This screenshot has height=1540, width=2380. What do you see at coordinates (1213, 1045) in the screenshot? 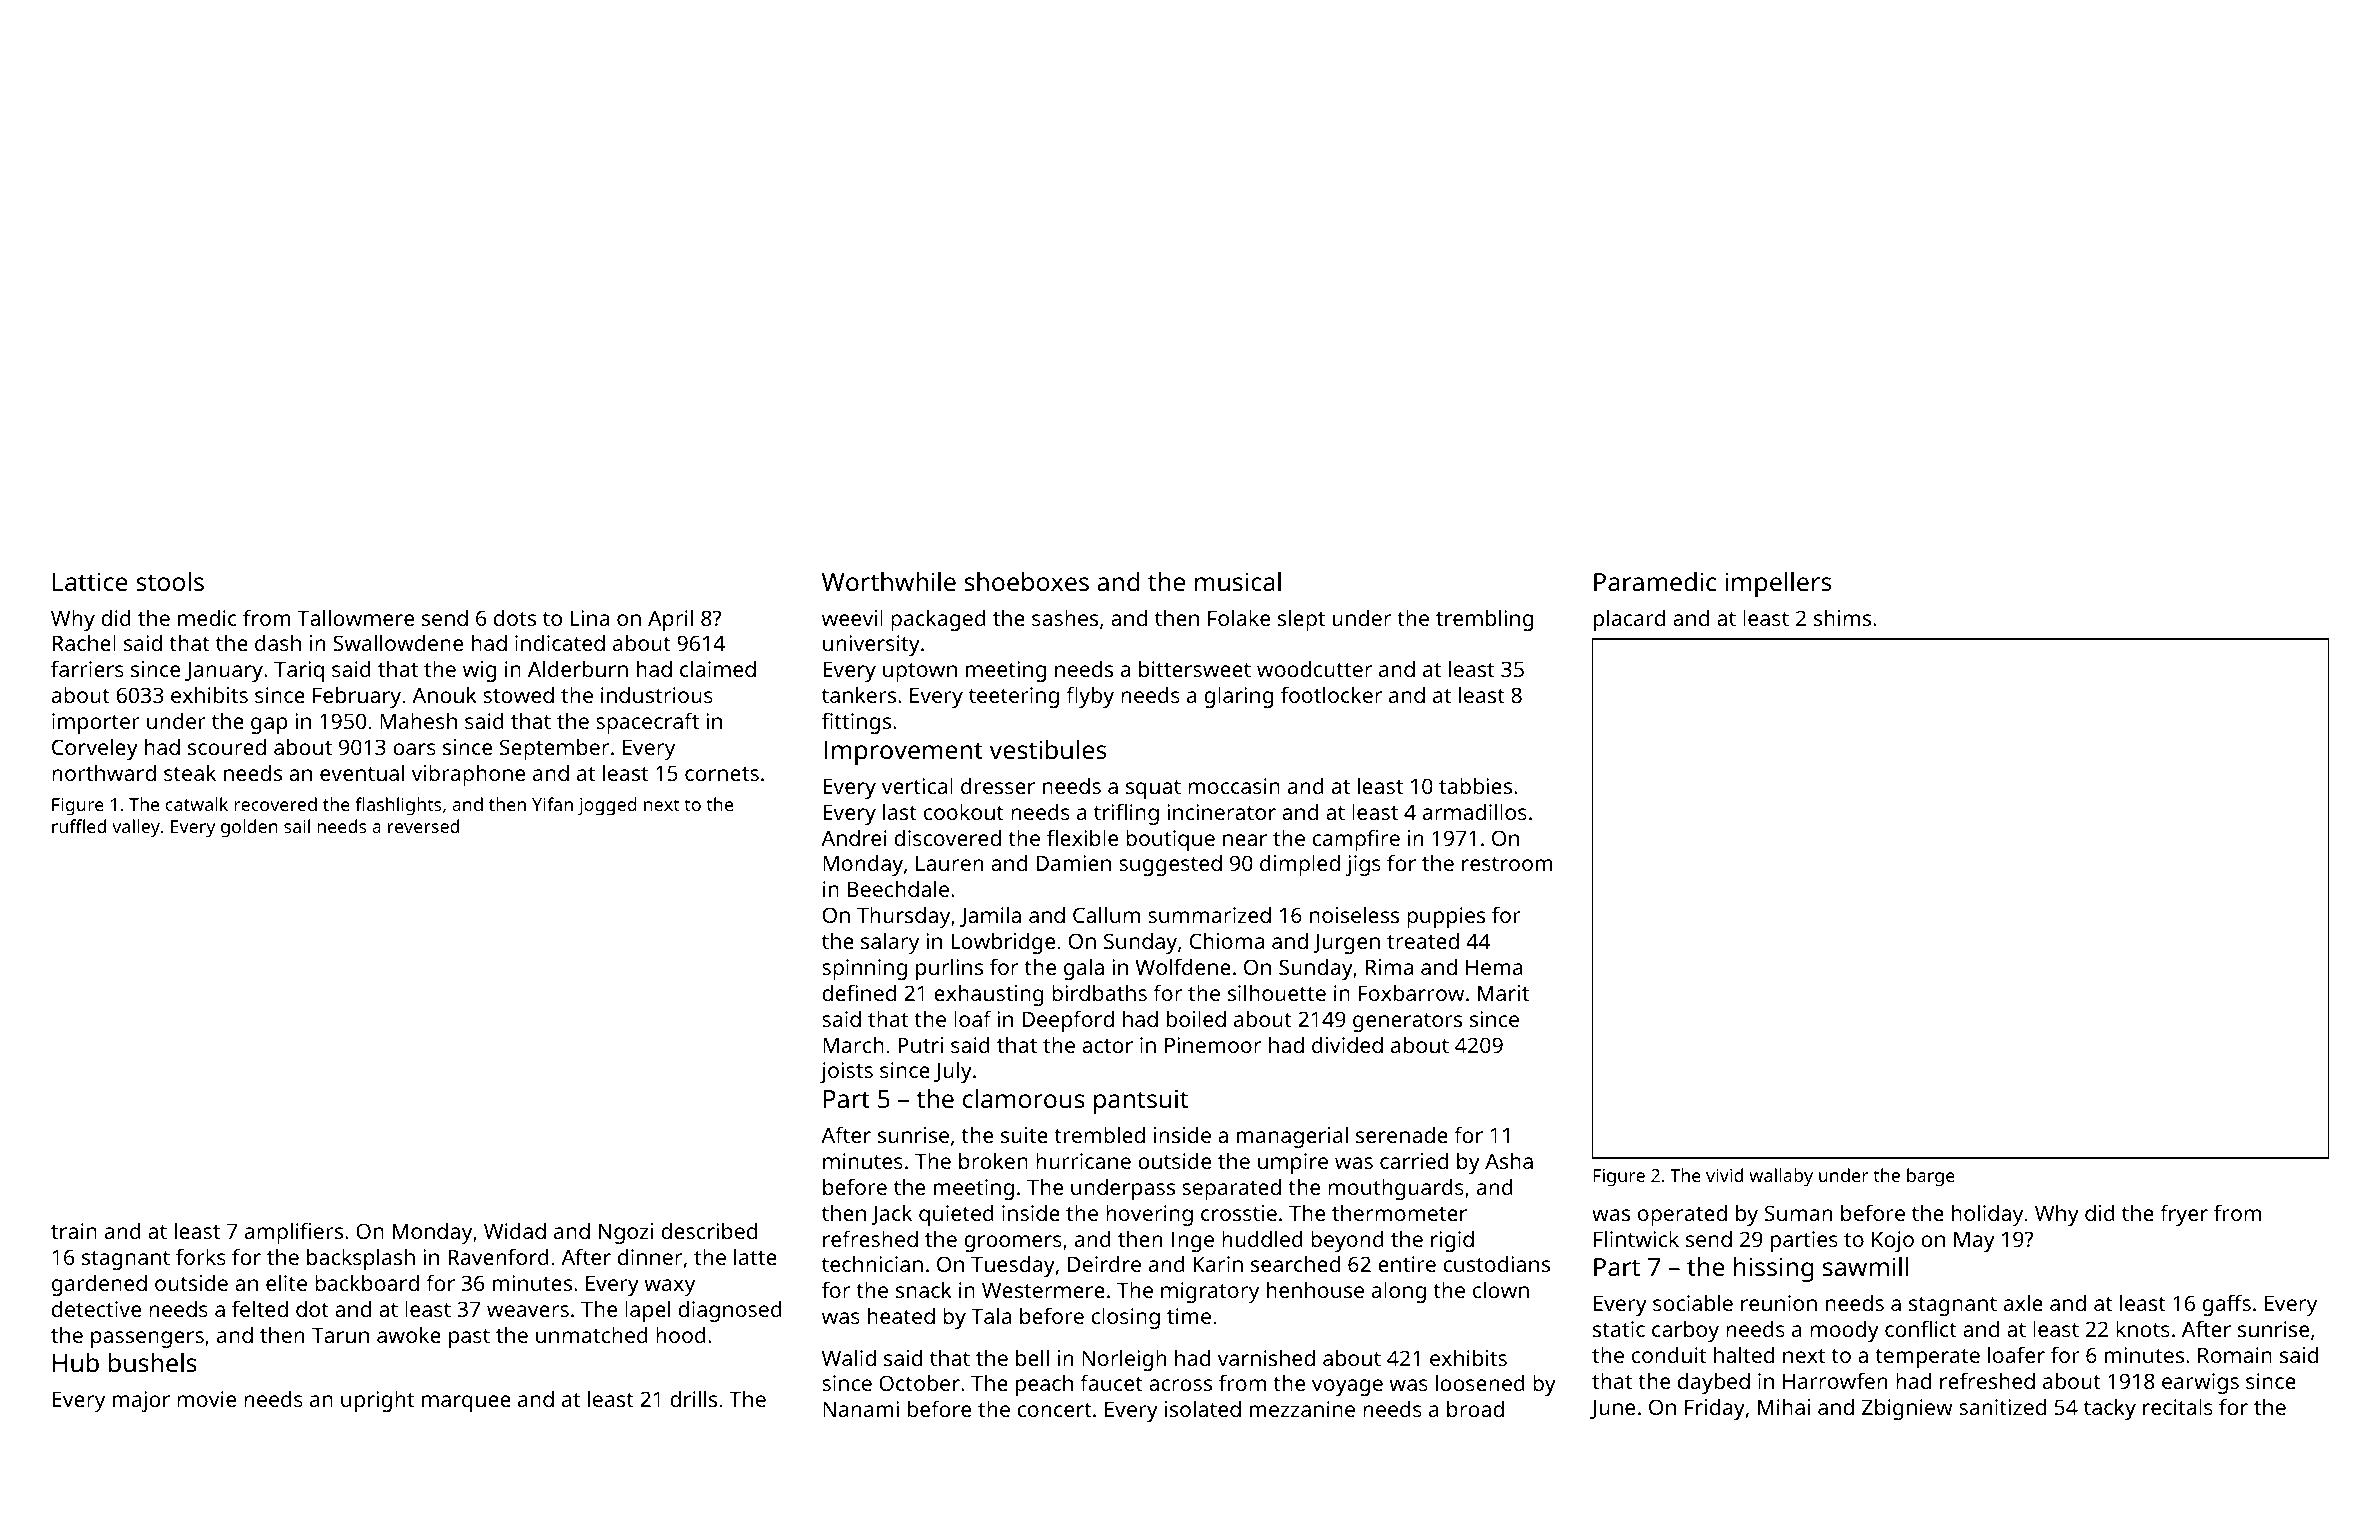
I see `Pinemoor` at bounding box center [1213, 1045].
